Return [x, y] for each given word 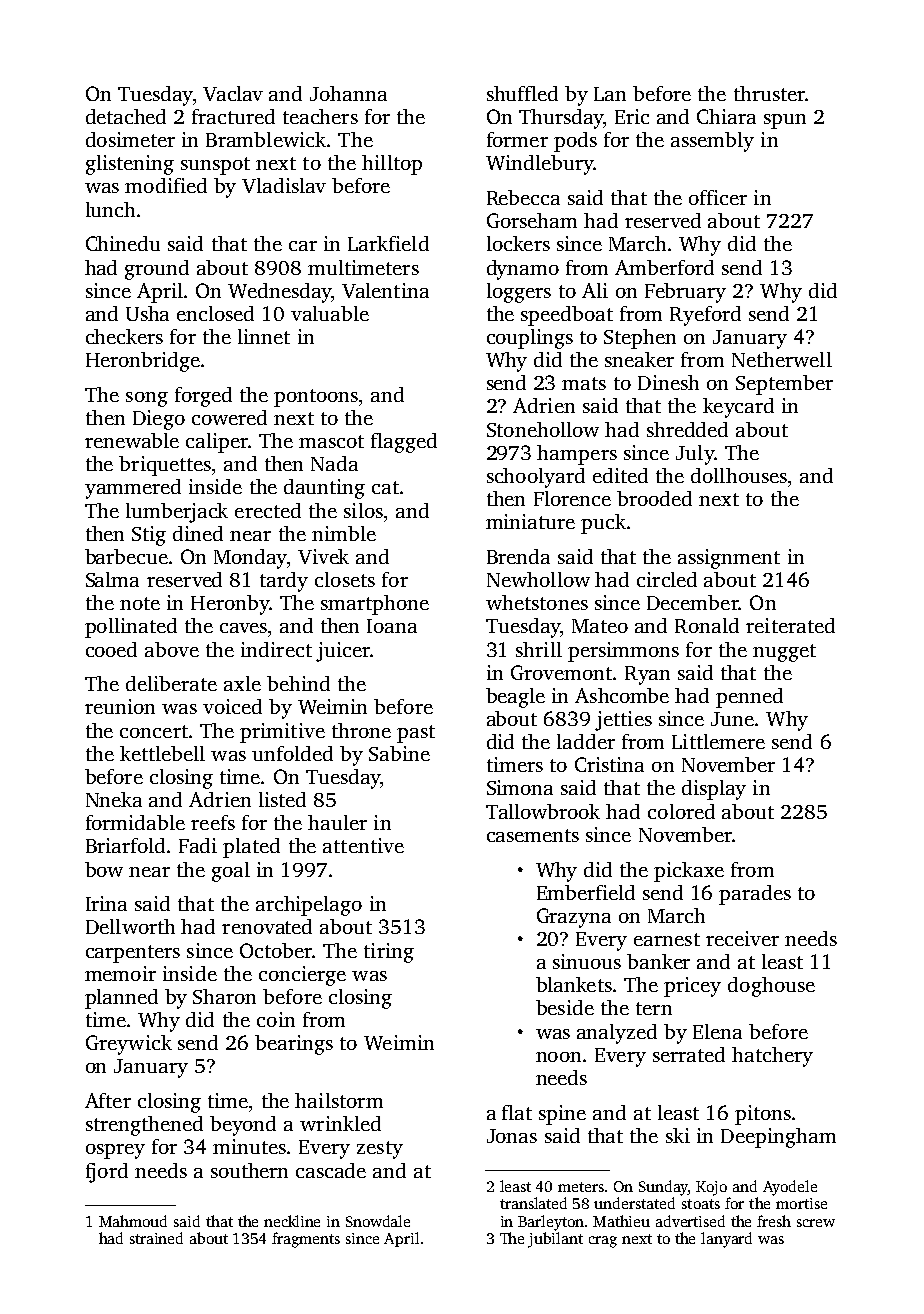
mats [584, 383]
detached [126, 116]
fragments [306, 1240]
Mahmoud [133, 1221]
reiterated [790, 625]
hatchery [772, 1057]
